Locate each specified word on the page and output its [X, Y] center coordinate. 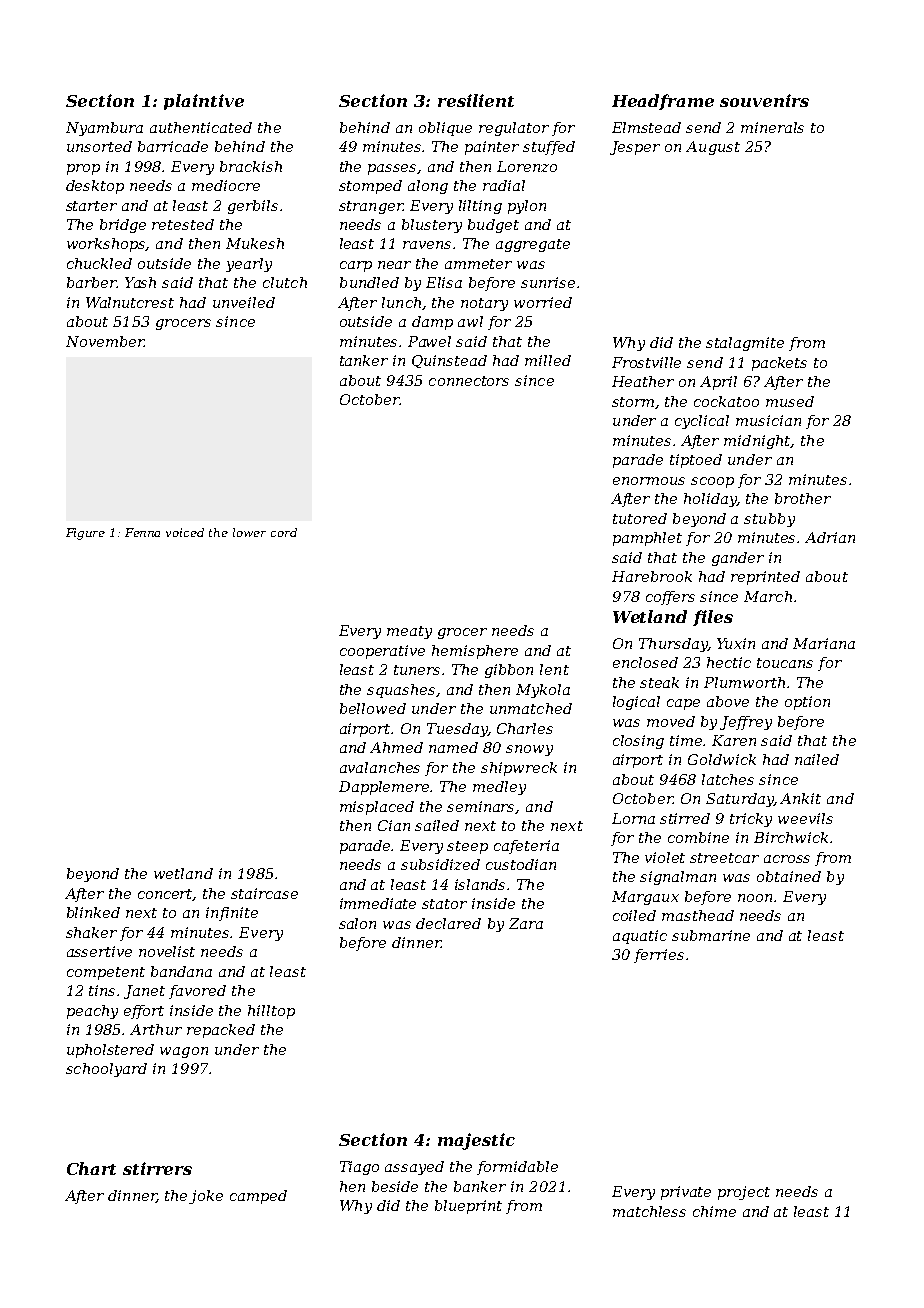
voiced [185, 532]
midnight [757, 442]
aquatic [640, 937]
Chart [91, 1168]
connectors [469, 381]
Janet [144, 992]
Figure [85, 534]
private [686, 1193]
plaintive [204, 102]
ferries [659, 956]
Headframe [663, 102]
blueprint [468, 1207]
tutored [640, 518]
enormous [649, 481]
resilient [476, 100]
